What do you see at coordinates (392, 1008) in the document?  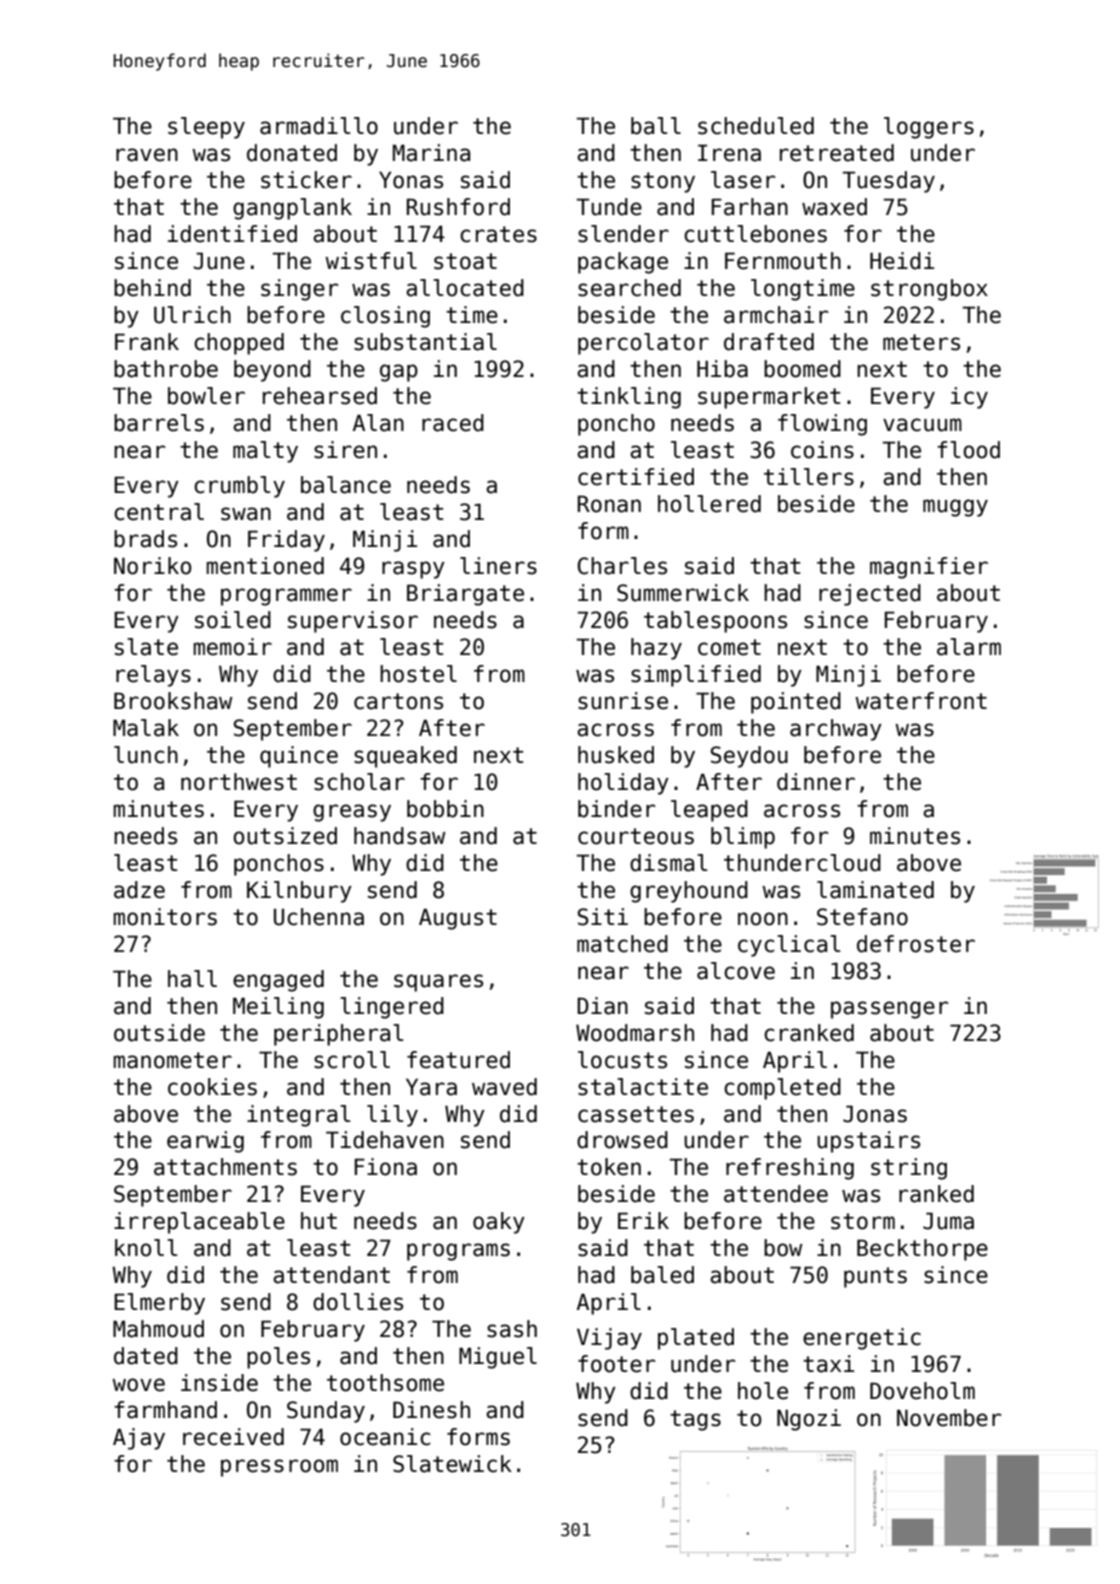 I see `lingered` at bounding box center [392, 1008].
